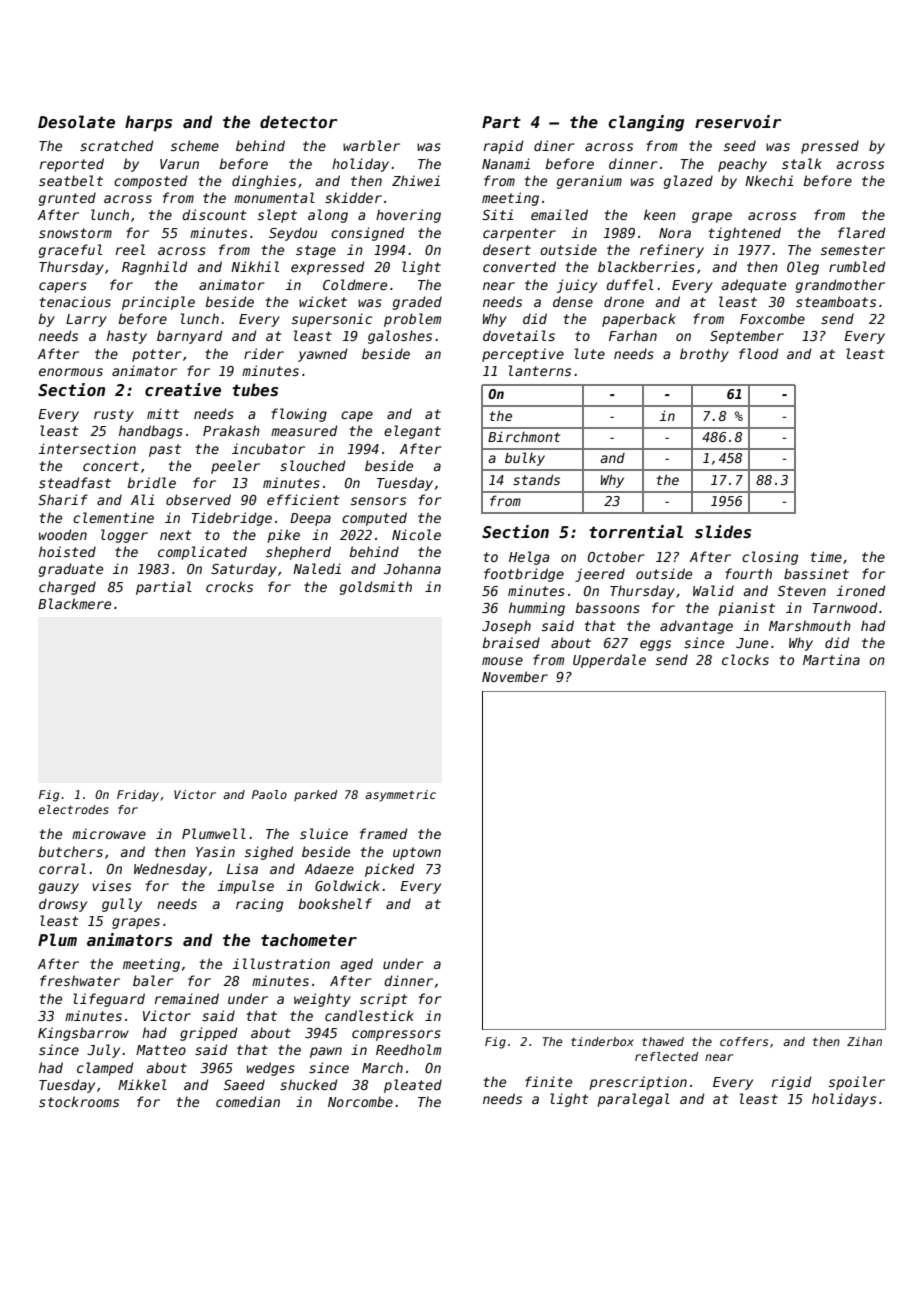  What do you see at coordinates (142, 1084) in the screenshot?
I see `Mikkel` at bounding box center [142, 1084].
